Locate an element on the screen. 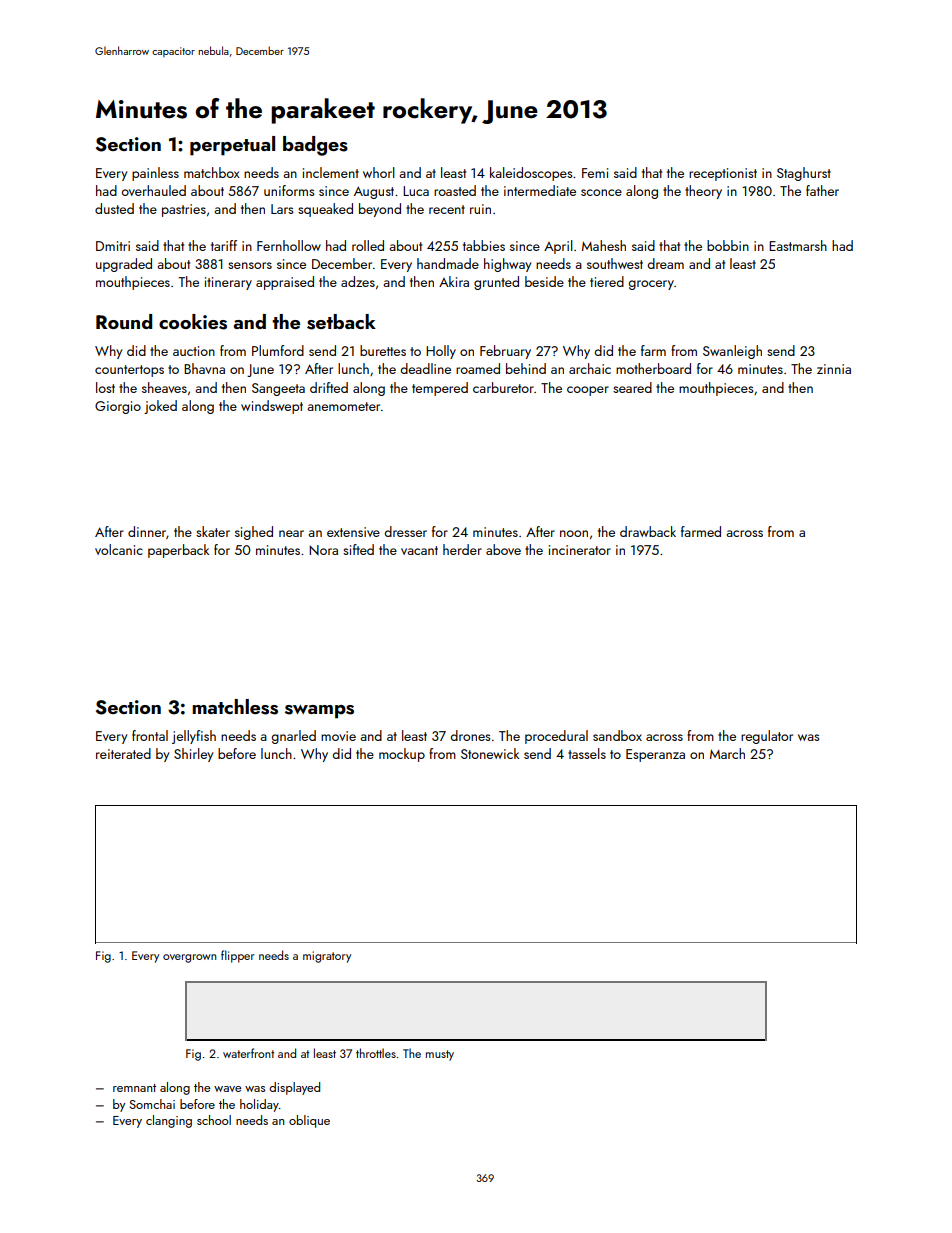 Image resolution: width=952 pixels, height=1233 pixels. March is located at coordinates (727, 753).
